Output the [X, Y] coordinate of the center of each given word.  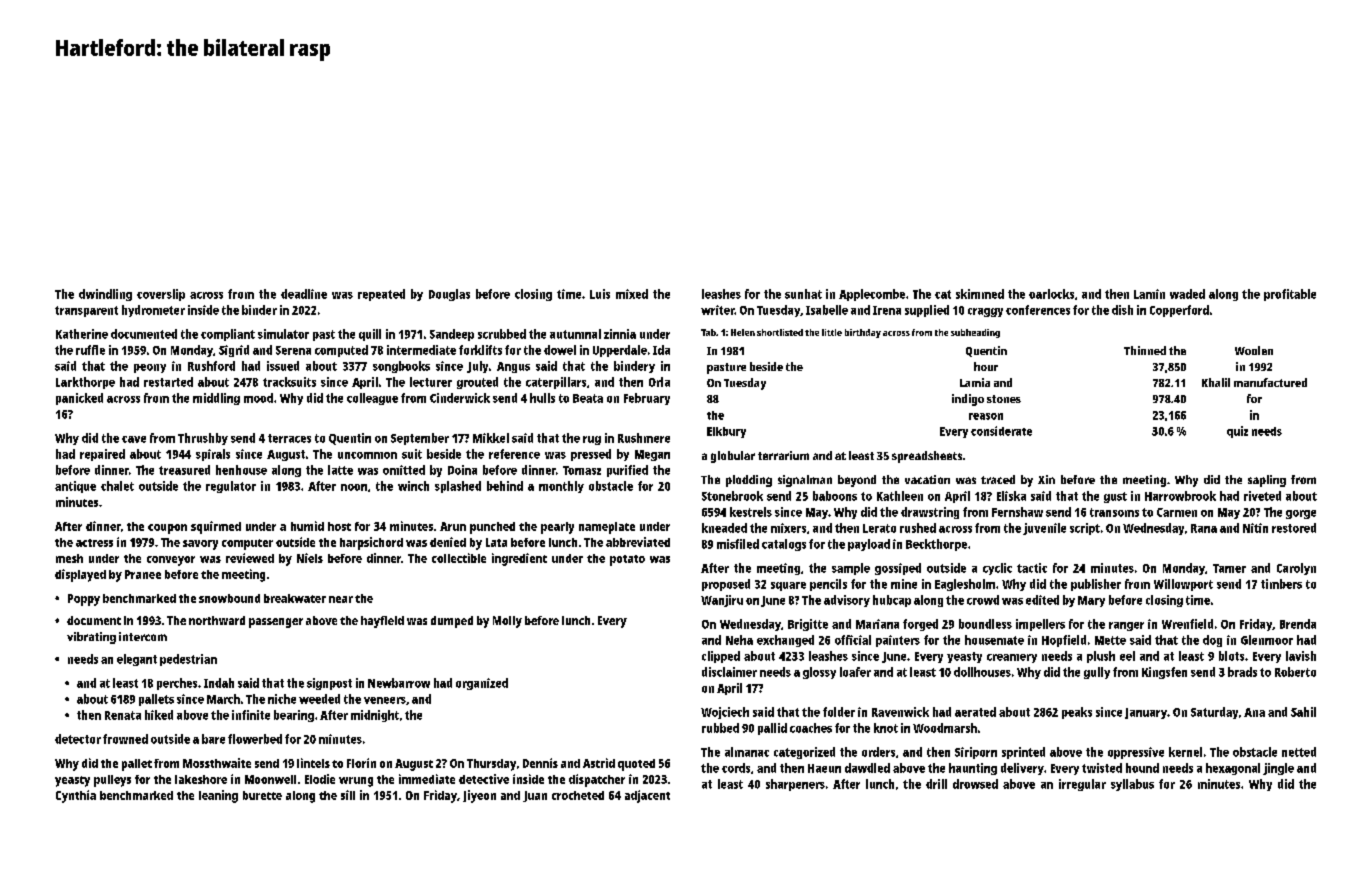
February [647, 399]
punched [492, 528]
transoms [1114, 512]
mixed [632, 294]
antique [75, 487]
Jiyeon [479, 796]
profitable [1290, 295]
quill [370, 335]
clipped [721, 657]
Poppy [84, 600]
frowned [125, 739]
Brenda [1298, 624]
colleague [372, 399]
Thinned [1145, 350]
